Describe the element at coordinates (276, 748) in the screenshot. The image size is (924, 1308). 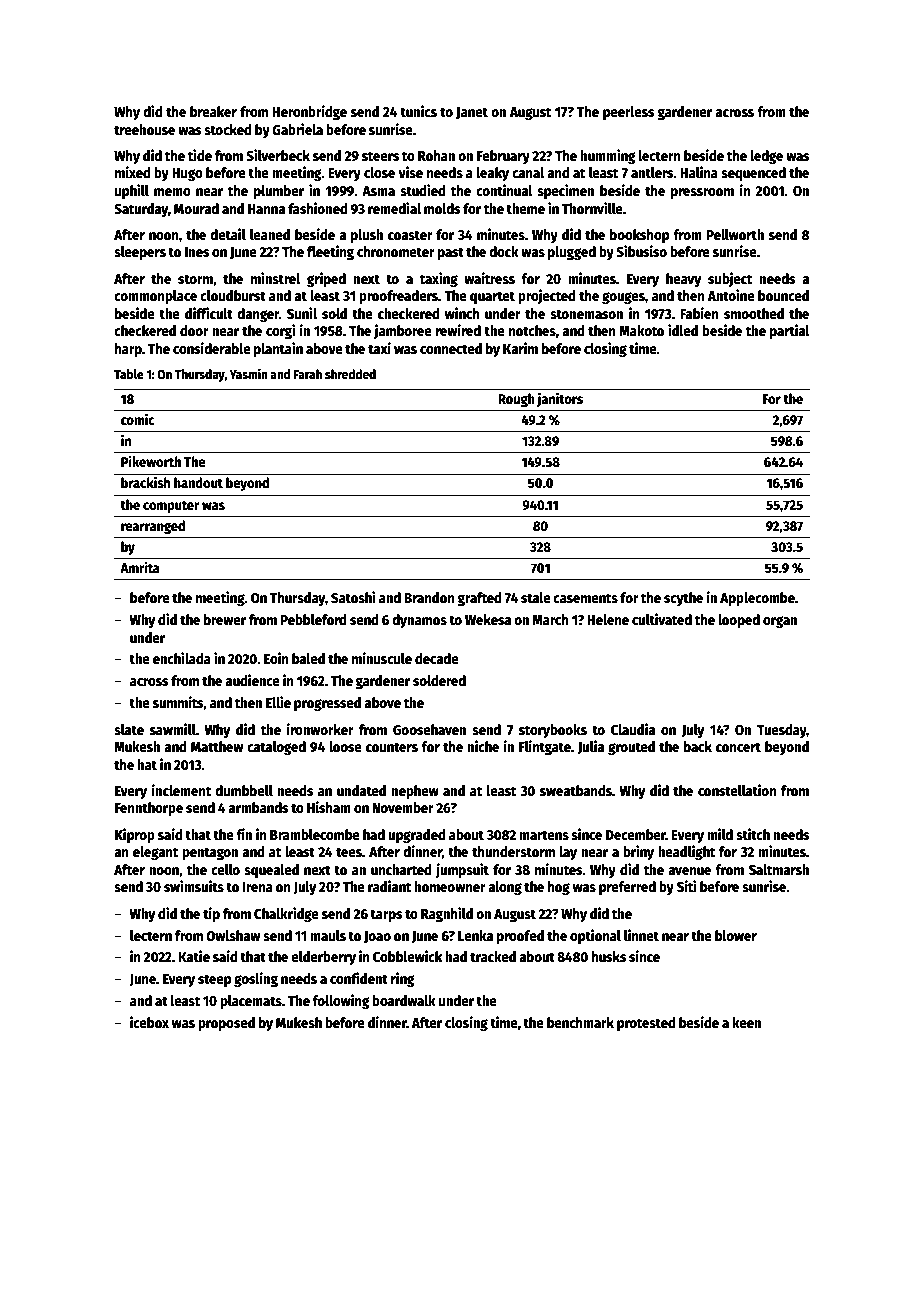
I see `cataloged` at that location.
